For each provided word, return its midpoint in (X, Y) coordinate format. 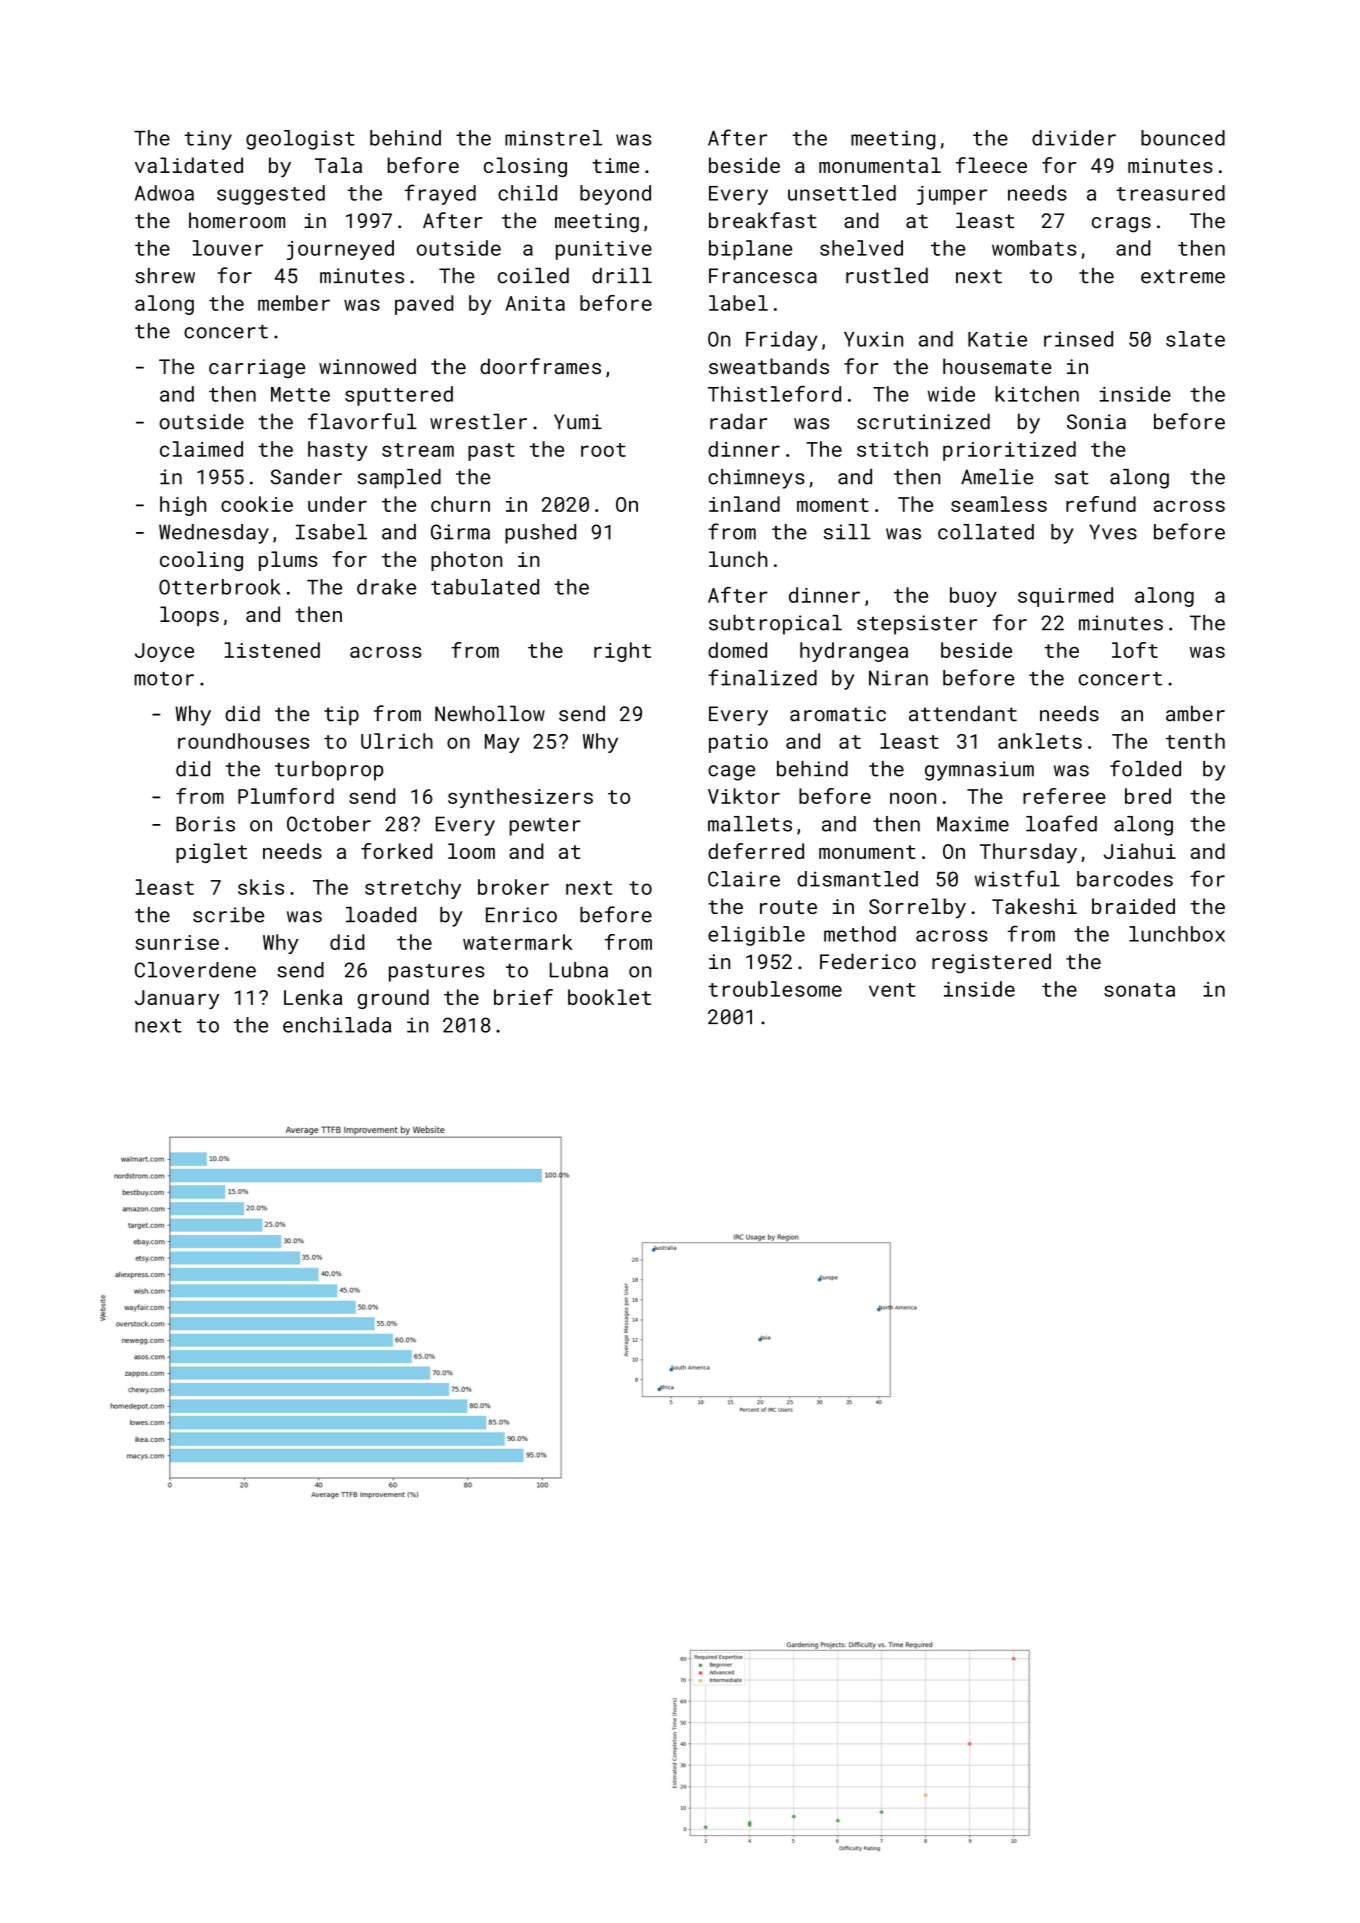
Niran (898, 678)
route (788, 907)
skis (261, 887)
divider (1074, 138)
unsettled (842, 193)
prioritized (1009, 451)
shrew (165, 275)
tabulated (485, 587)
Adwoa (164, 193)
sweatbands (769, 366)
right (622, 652)
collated (986, 532)
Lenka (313, 997)
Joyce (164, 652)
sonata (1139, 990)
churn (460, 504)
